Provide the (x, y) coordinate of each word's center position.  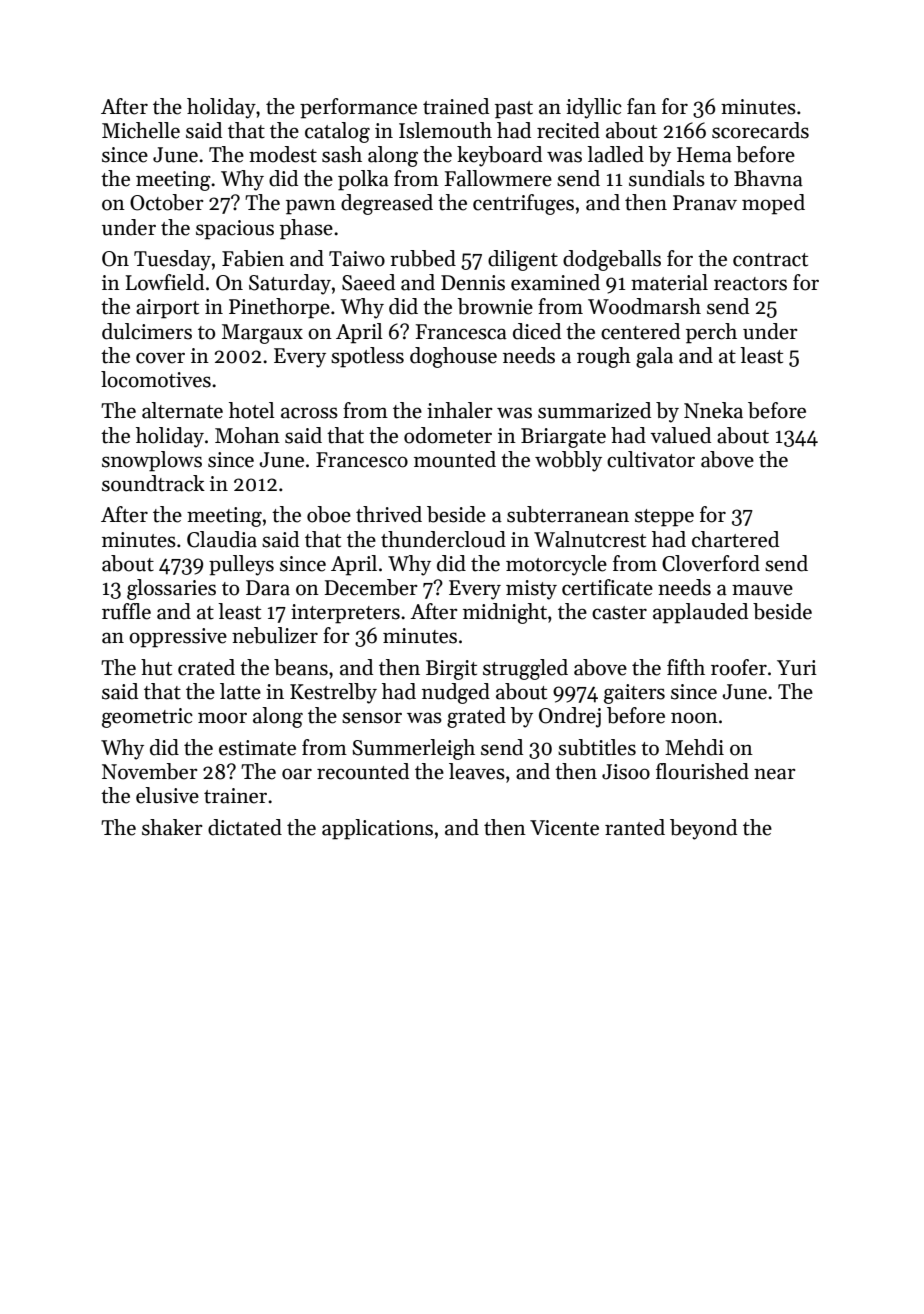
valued (680, 435)
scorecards (760, 130)
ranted (635, 827)
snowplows (152, 461)
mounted (455, 459)
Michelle (141, 130)
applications (377, 829)
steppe (664, 518)
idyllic (594, 108)
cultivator (651, 459)
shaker (172, 827)
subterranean (568, 514)
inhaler (460, 410)
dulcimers (147, 331)
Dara (268, 588)
